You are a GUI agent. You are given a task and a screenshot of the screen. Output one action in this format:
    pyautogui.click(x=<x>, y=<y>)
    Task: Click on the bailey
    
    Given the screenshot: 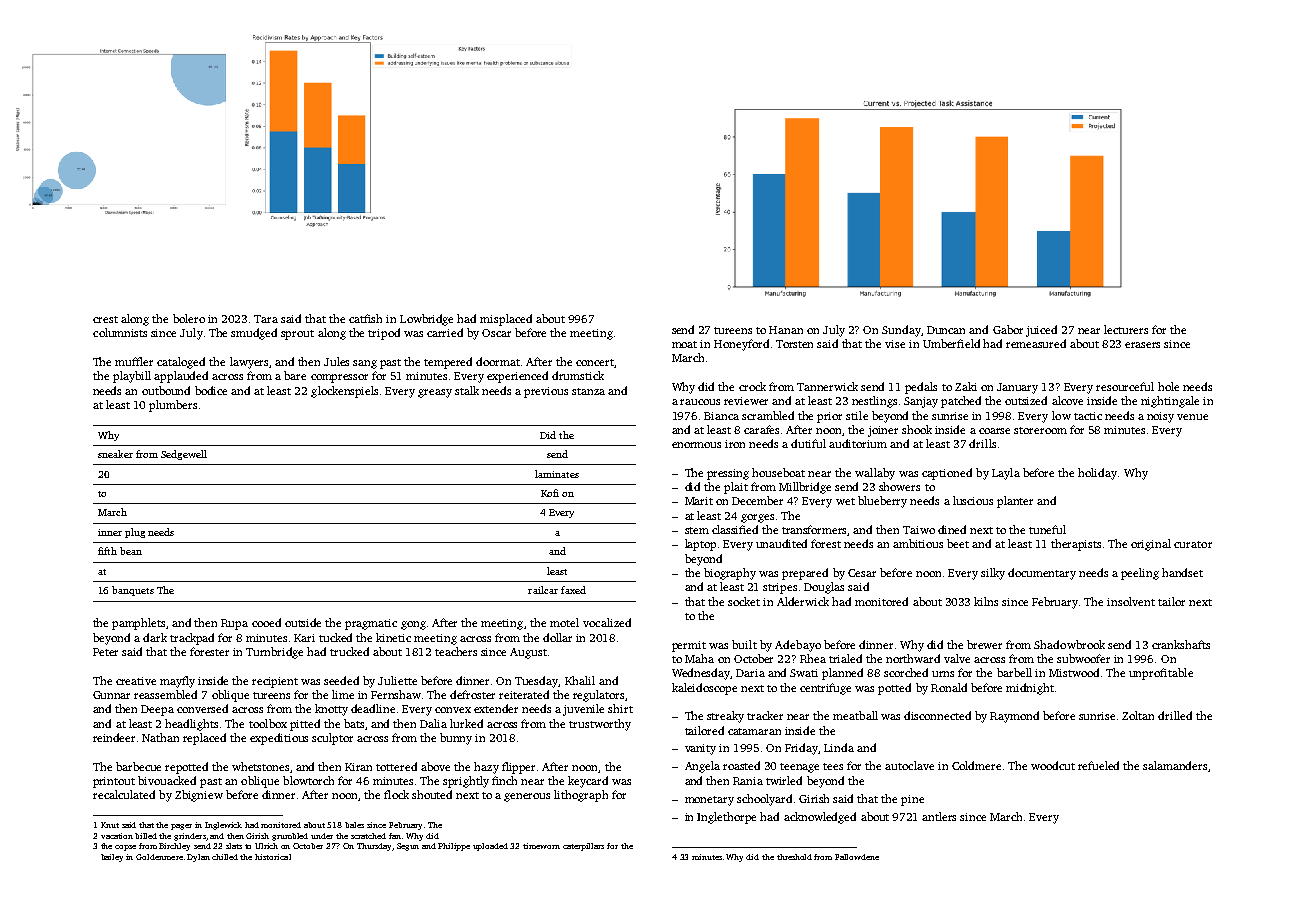 What is the action you would take?
    pyautogui.click(x=112, y=858)
